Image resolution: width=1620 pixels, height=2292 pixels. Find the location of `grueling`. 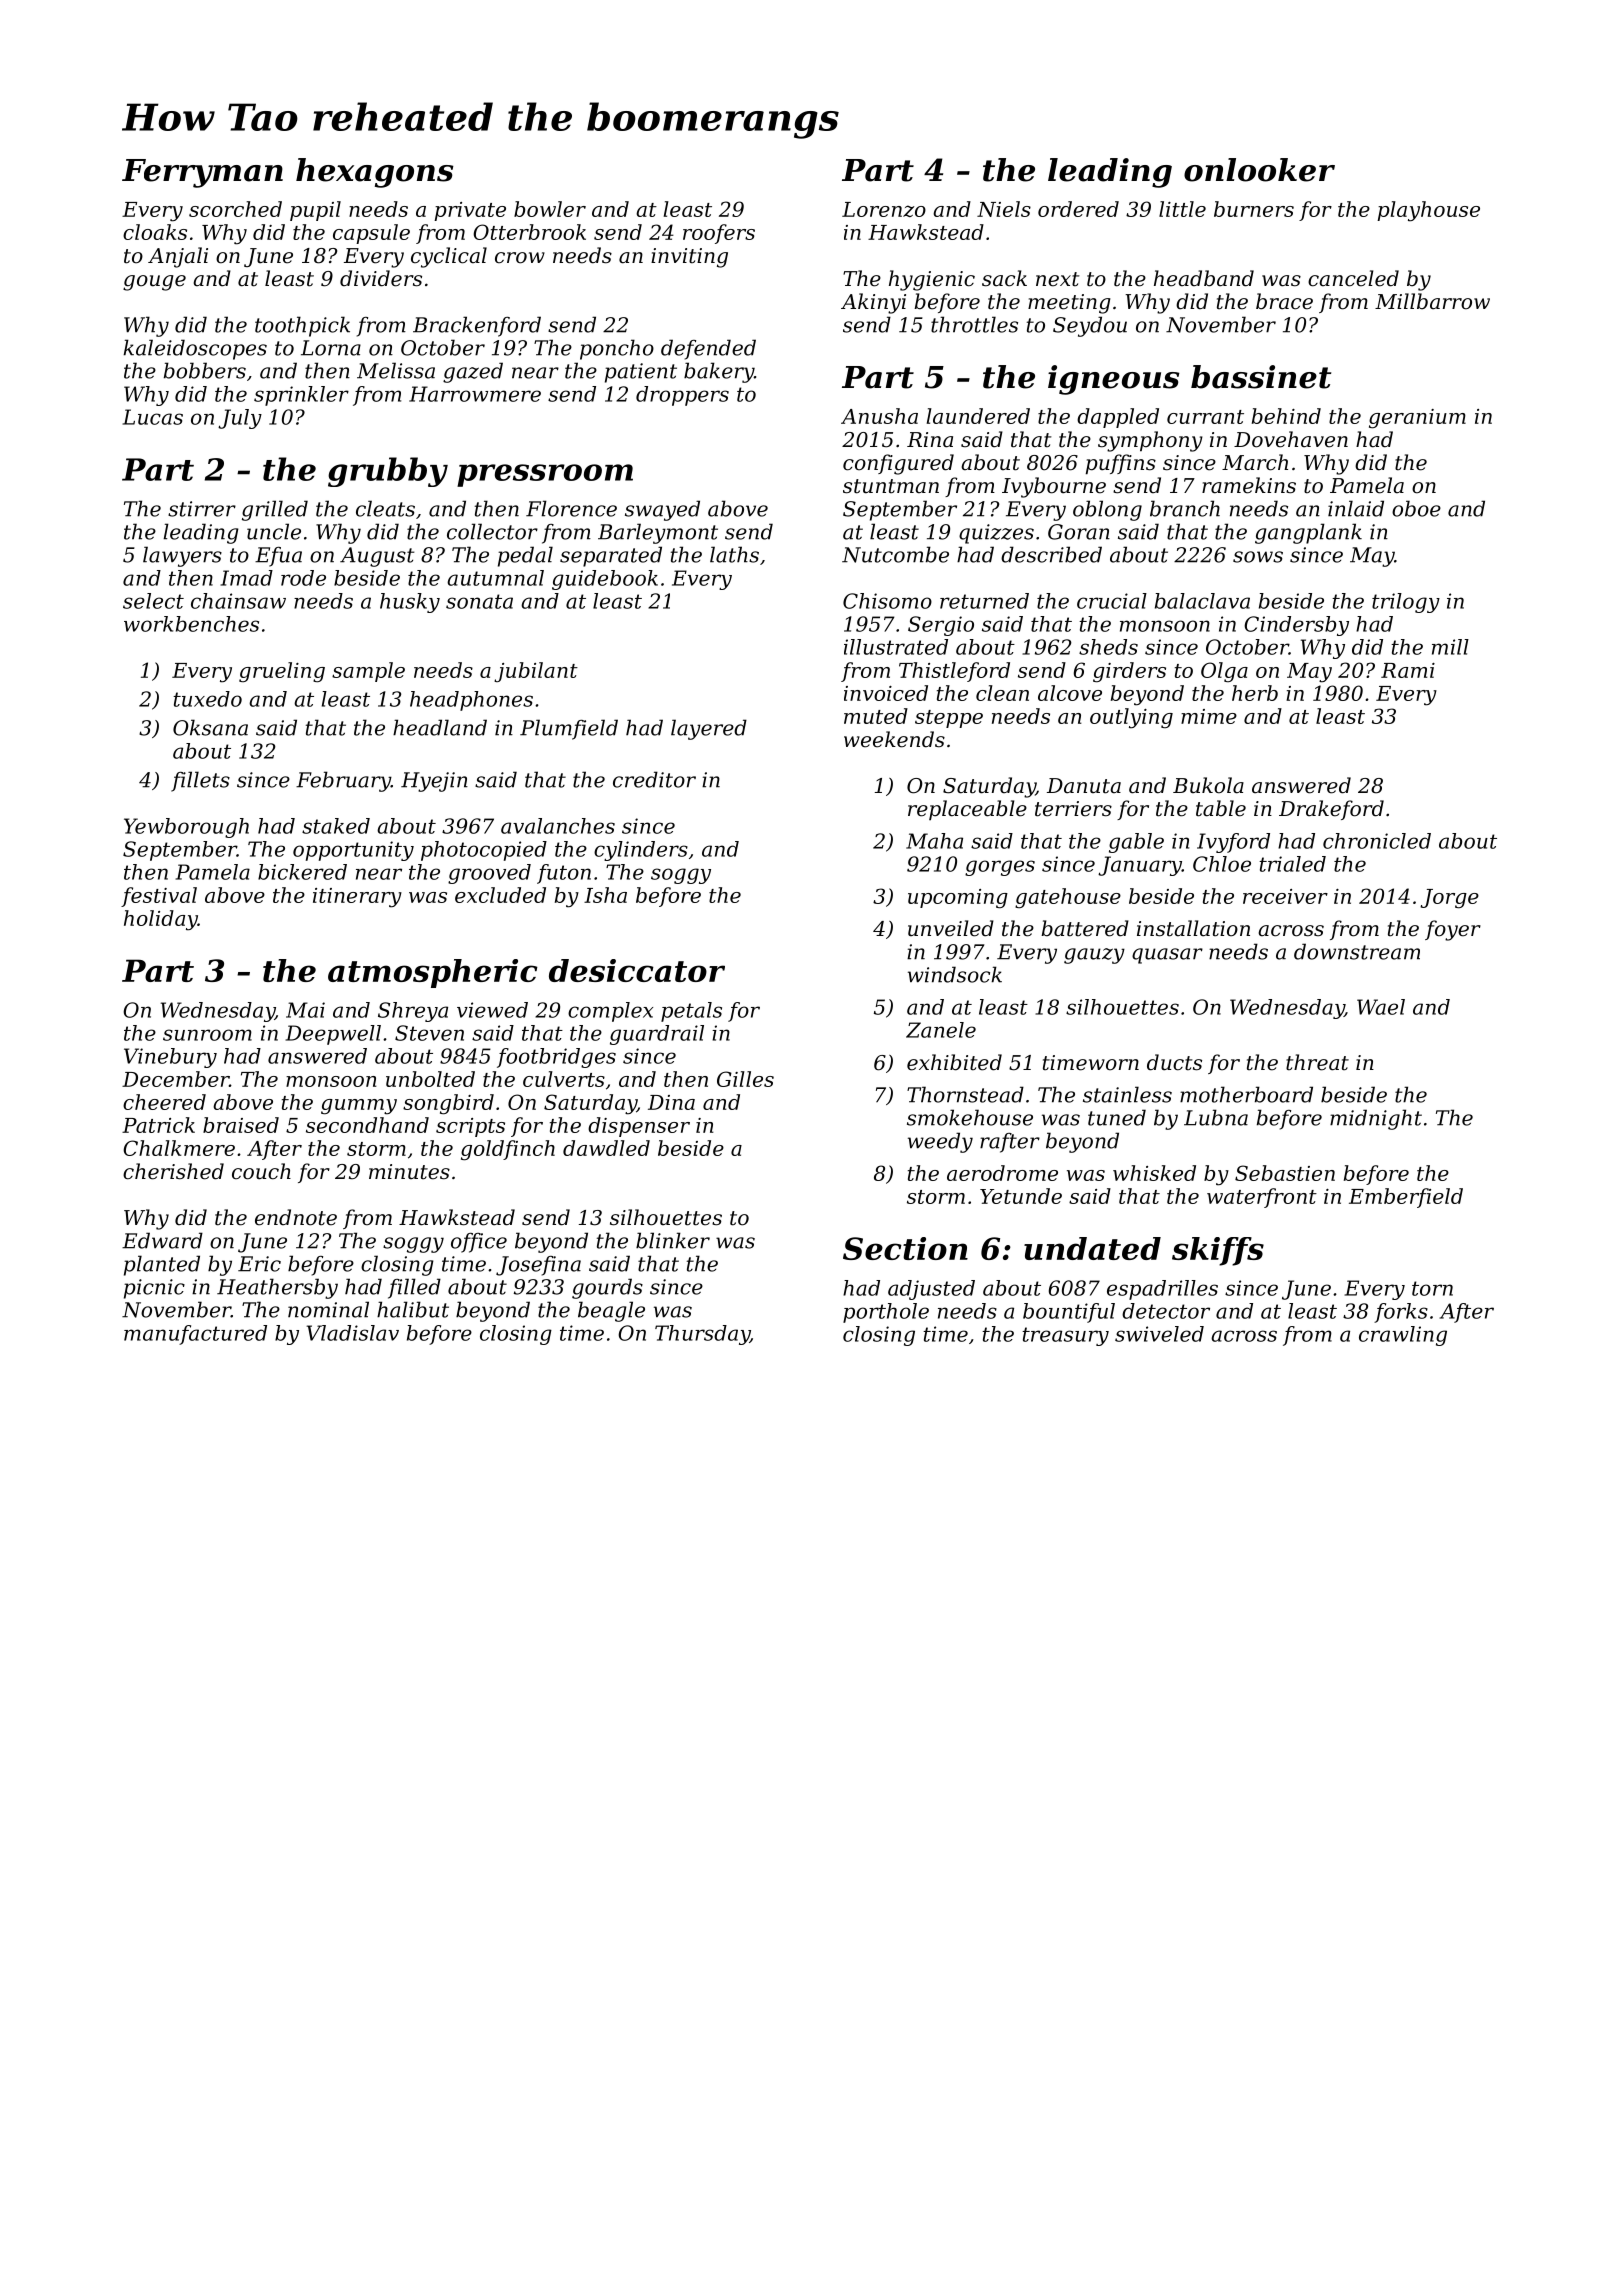

grueling is located at coordinates (282, 672).
